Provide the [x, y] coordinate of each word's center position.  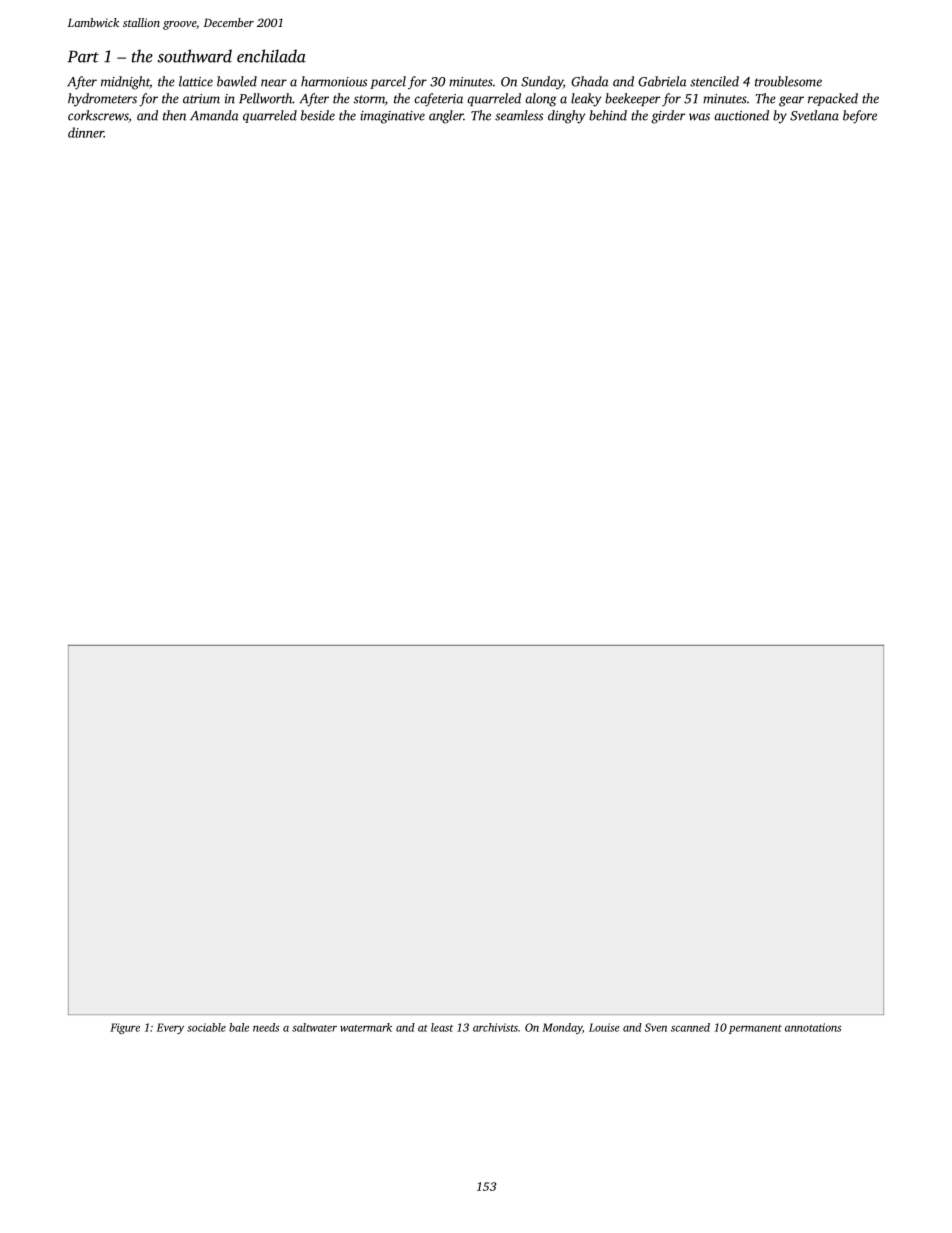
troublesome [788, 81]
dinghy [567, 117]
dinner [86, 132]
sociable [206, 1027]
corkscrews [98, 115]
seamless [519, 115]
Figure [125, 1028]
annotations [813, 1027]
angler [446, 117]
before [860, 117]
